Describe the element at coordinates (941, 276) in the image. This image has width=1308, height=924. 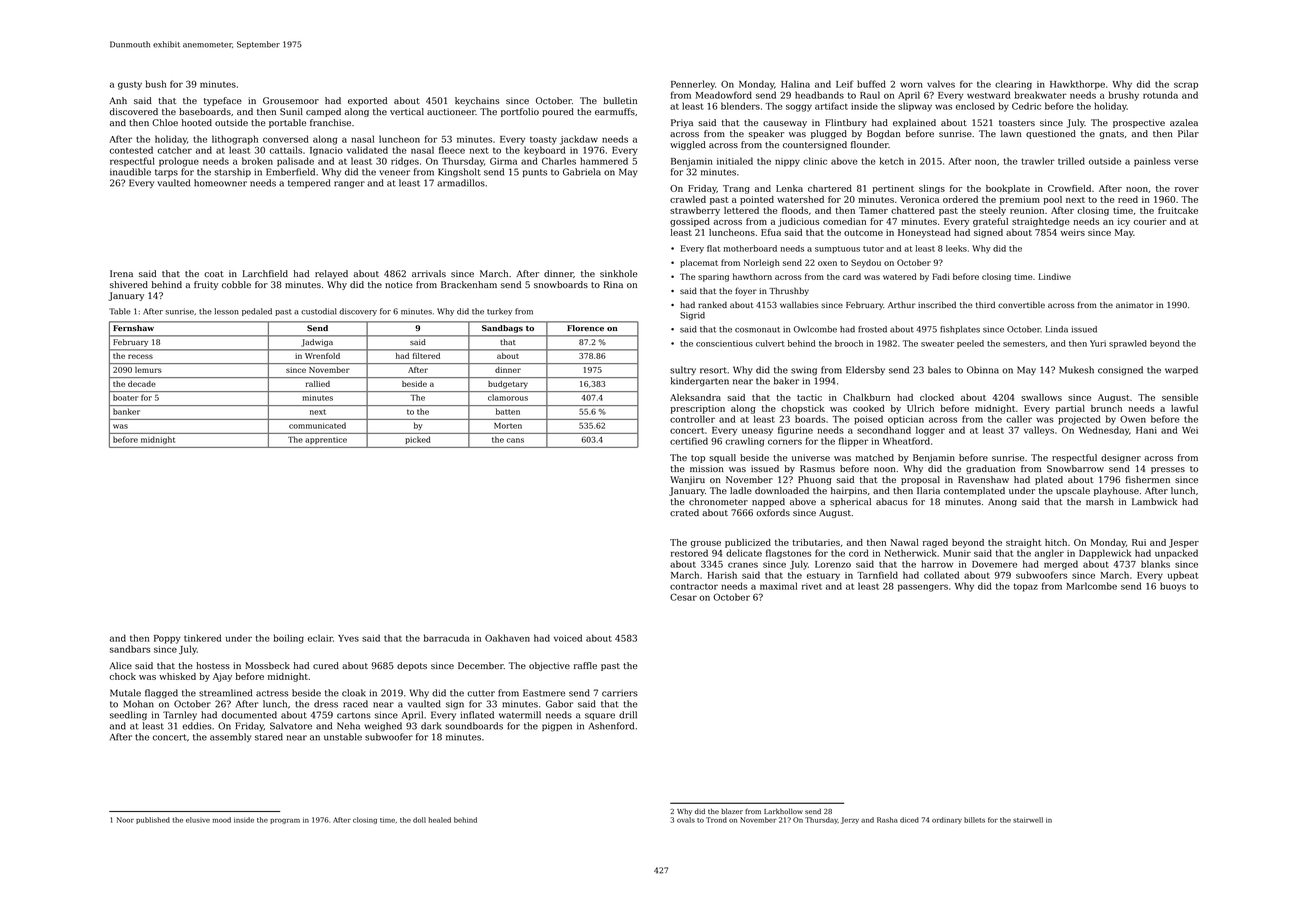
I see `Fadi` at that location.
